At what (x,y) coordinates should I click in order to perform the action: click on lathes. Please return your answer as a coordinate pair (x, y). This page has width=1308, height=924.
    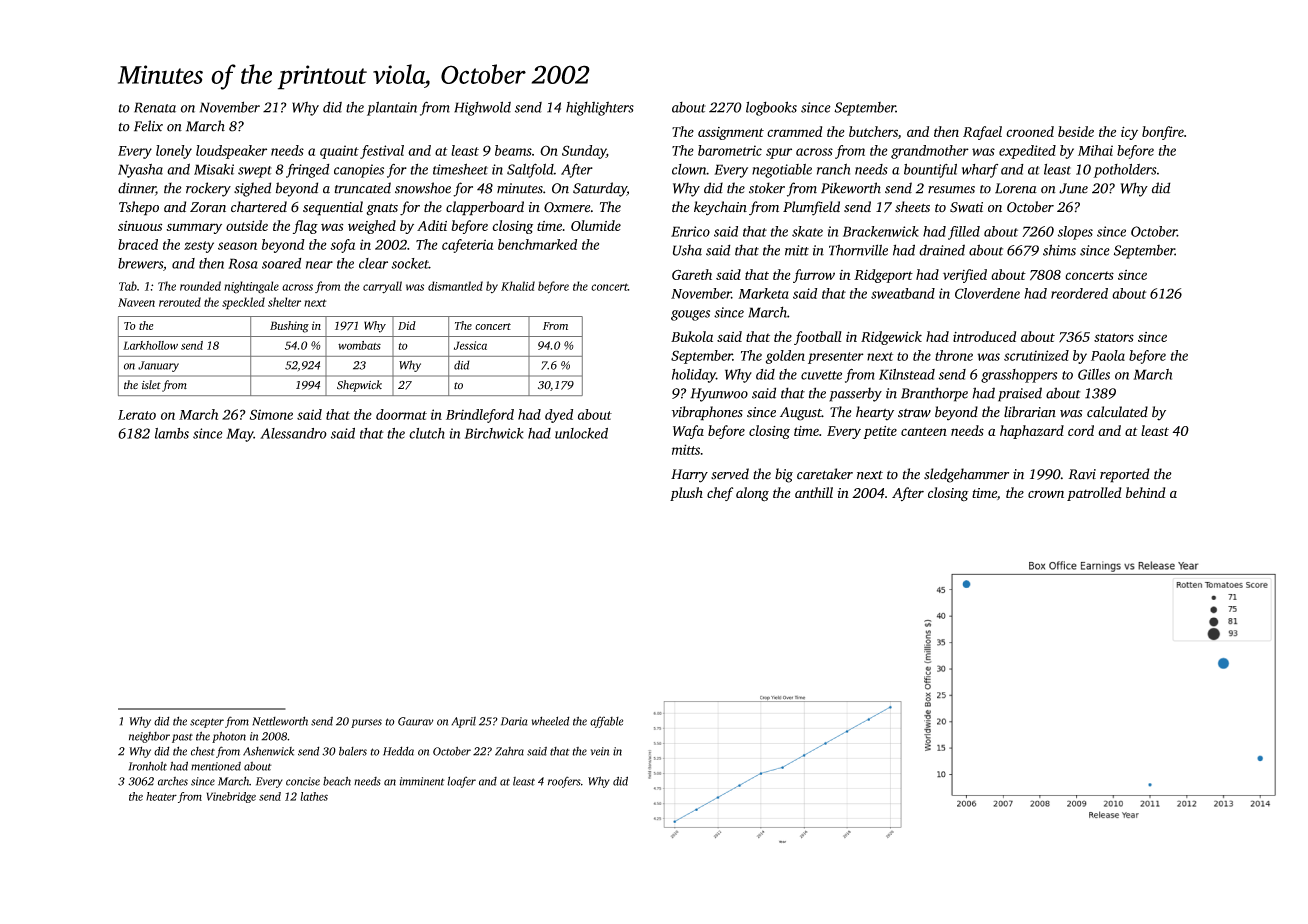
    Looking at the image, I should click on (314, 796).
